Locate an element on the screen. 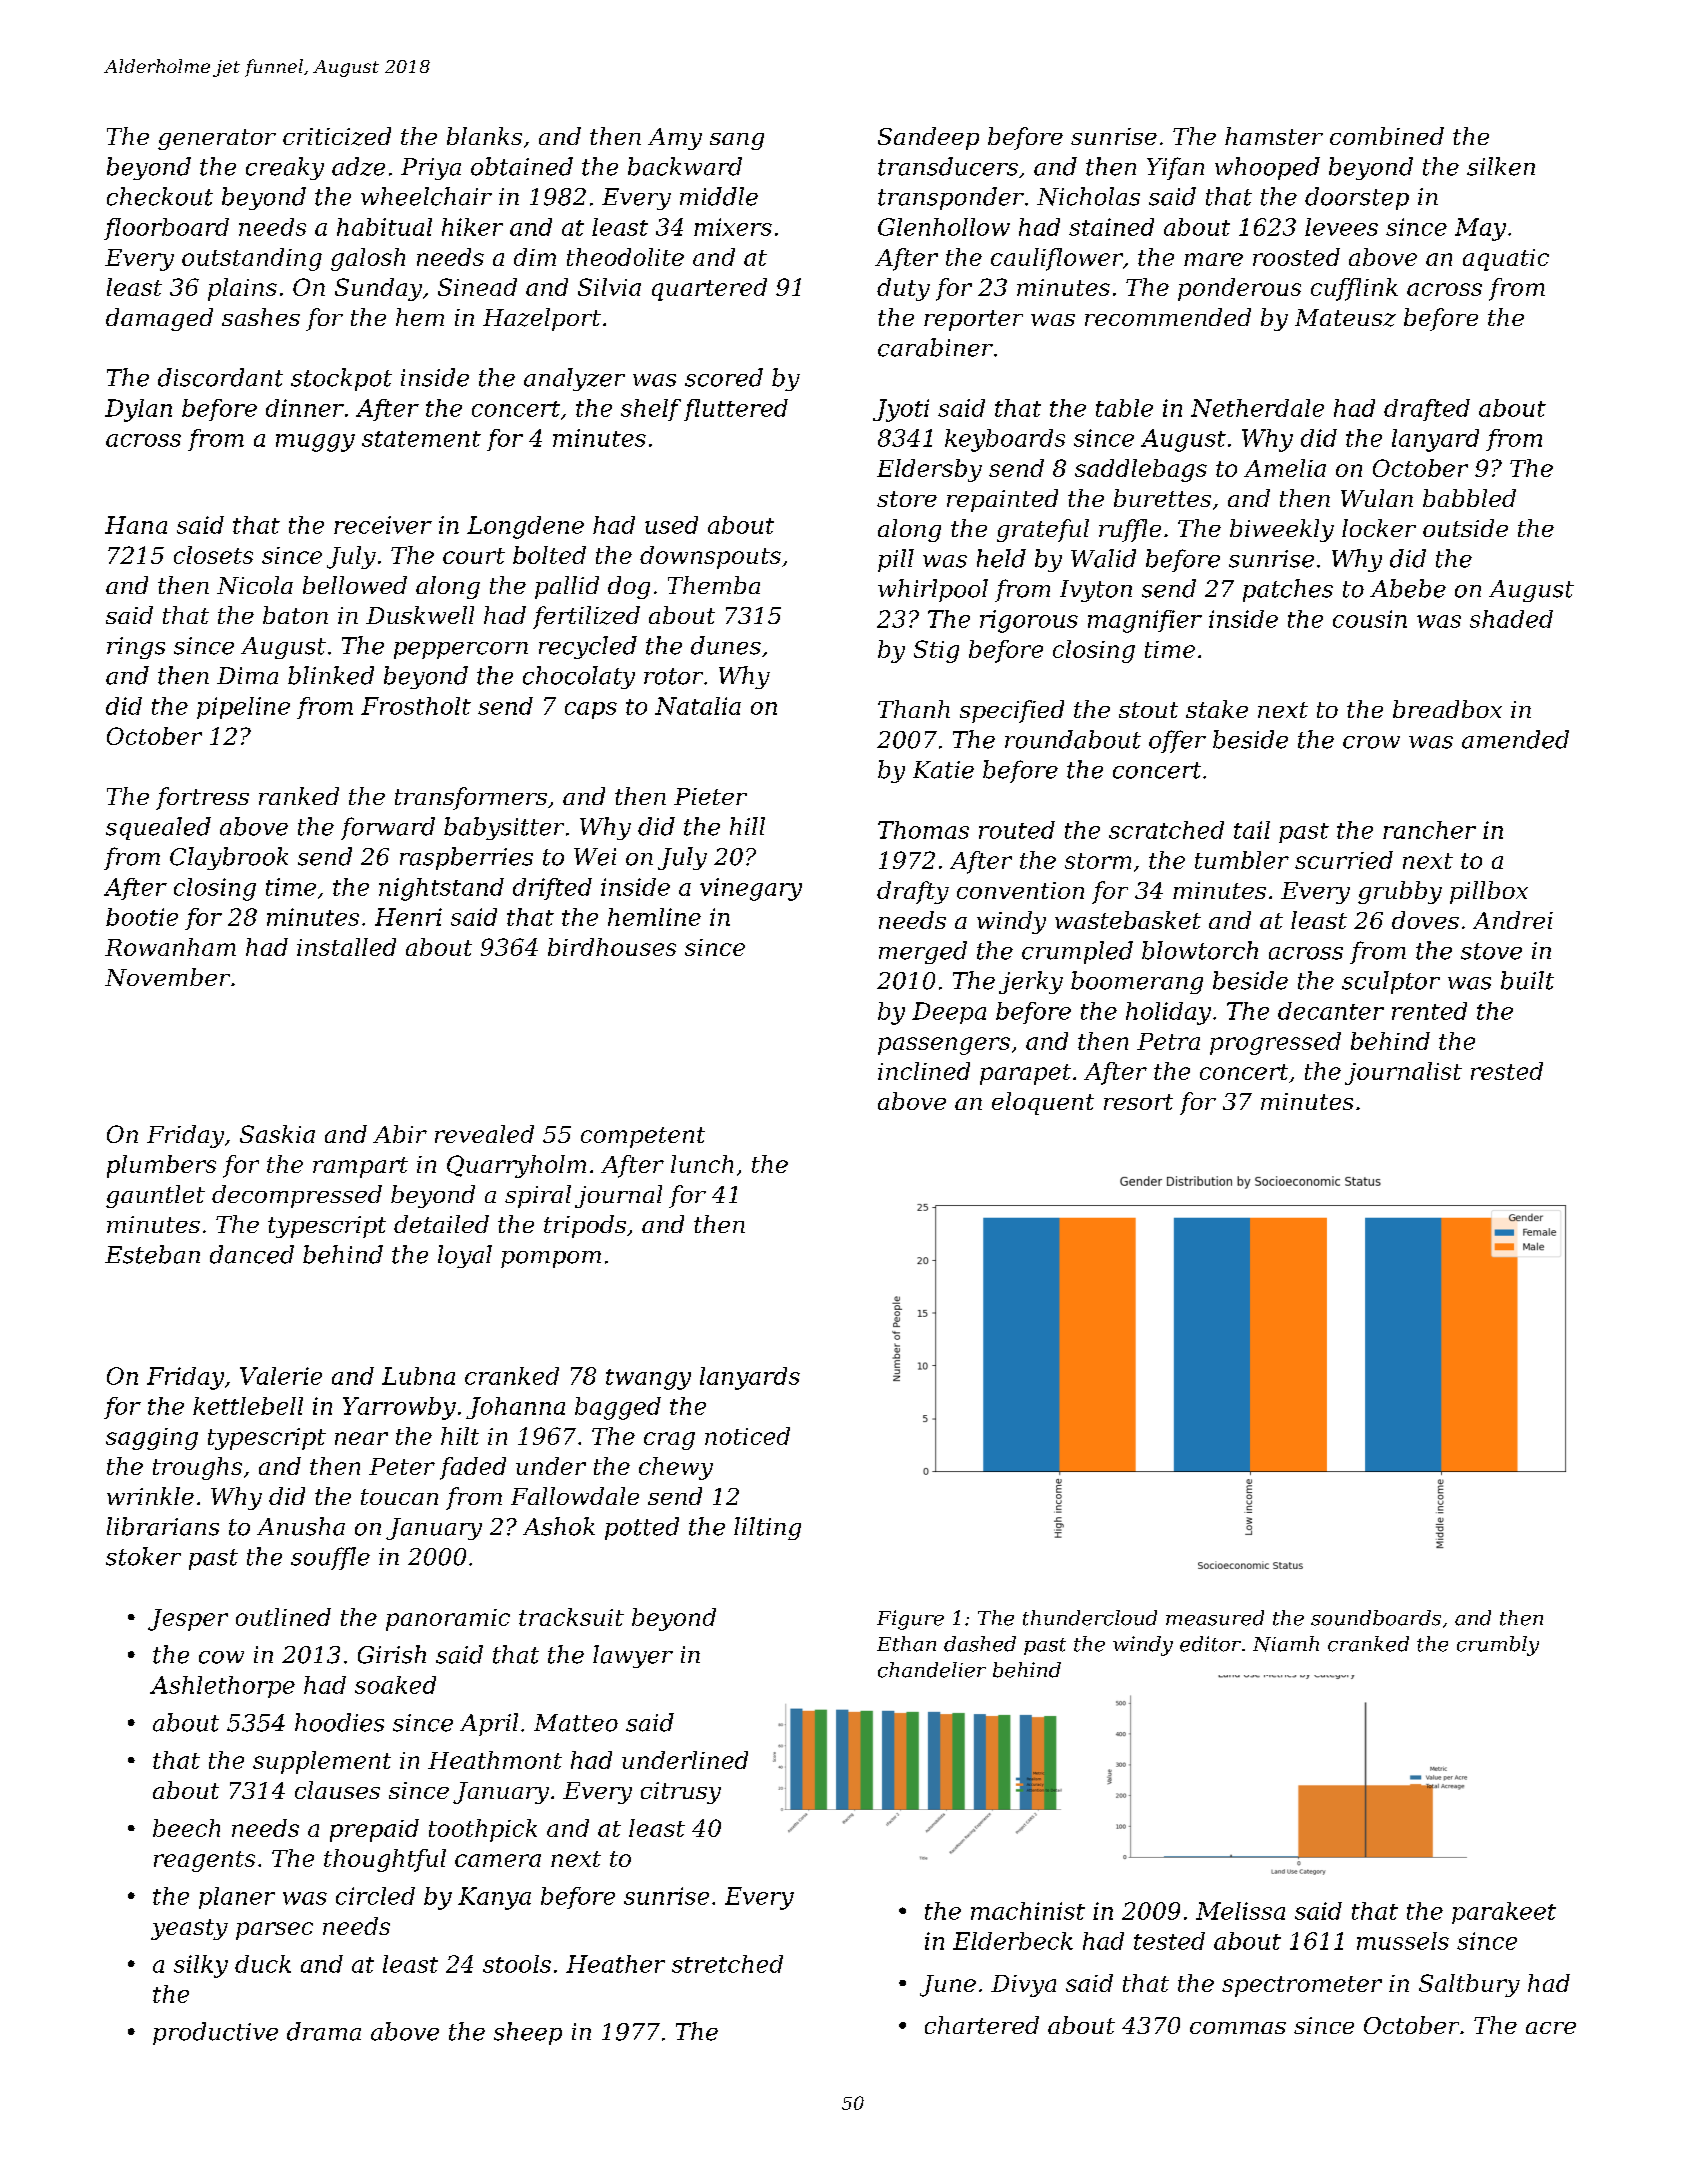 This screenshot has height=2178, width=1683. Saskia is located at coordinates (277, 1134).
